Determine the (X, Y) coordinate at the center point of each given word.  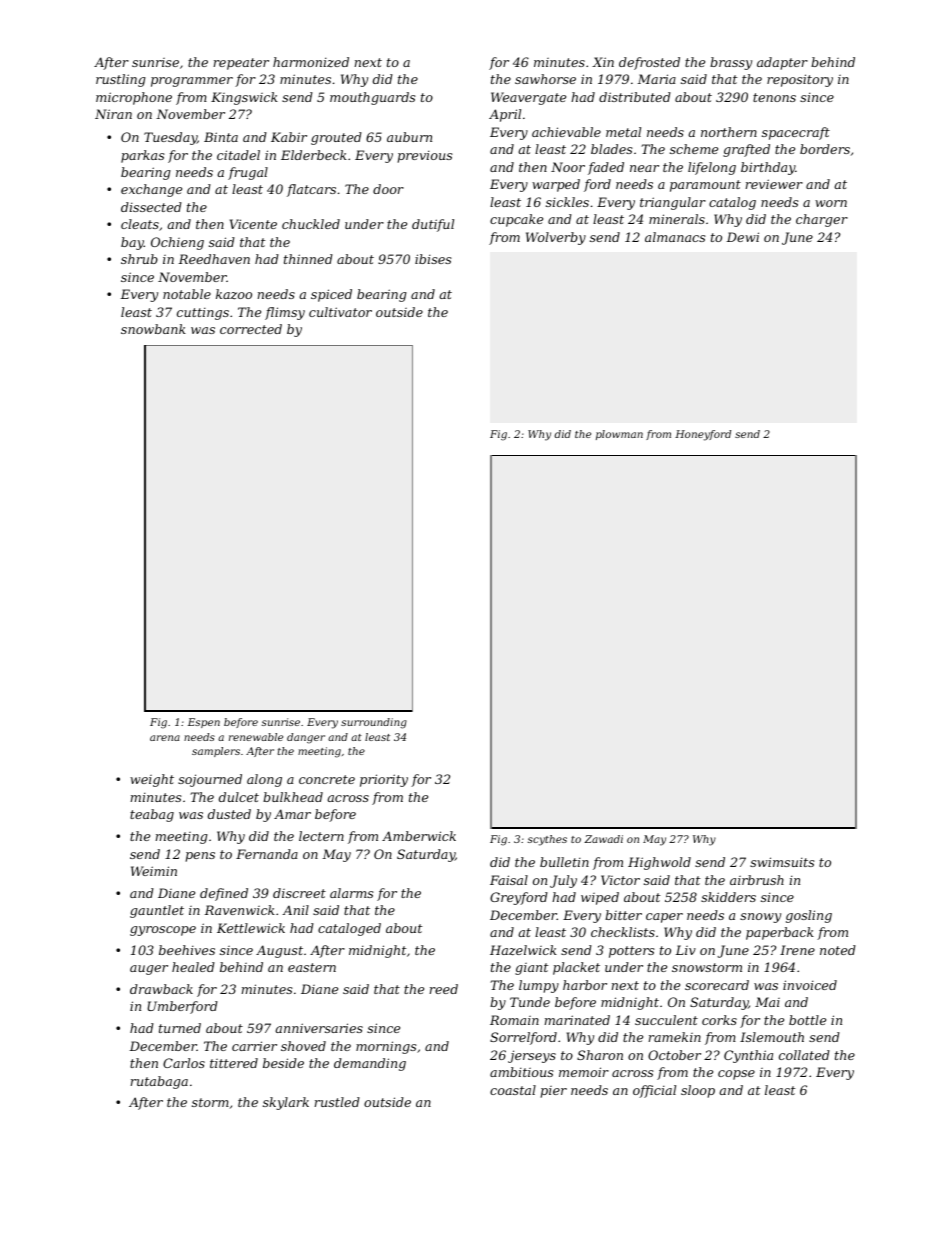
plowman (619, 435)
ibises (433, 259)
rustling (121, 80)
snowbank (153, 329)
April (505, 115)
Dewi (742, 237)
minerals (677, 219)
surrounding (374, 723)
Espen (204, 723)
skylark (286, 1103)
